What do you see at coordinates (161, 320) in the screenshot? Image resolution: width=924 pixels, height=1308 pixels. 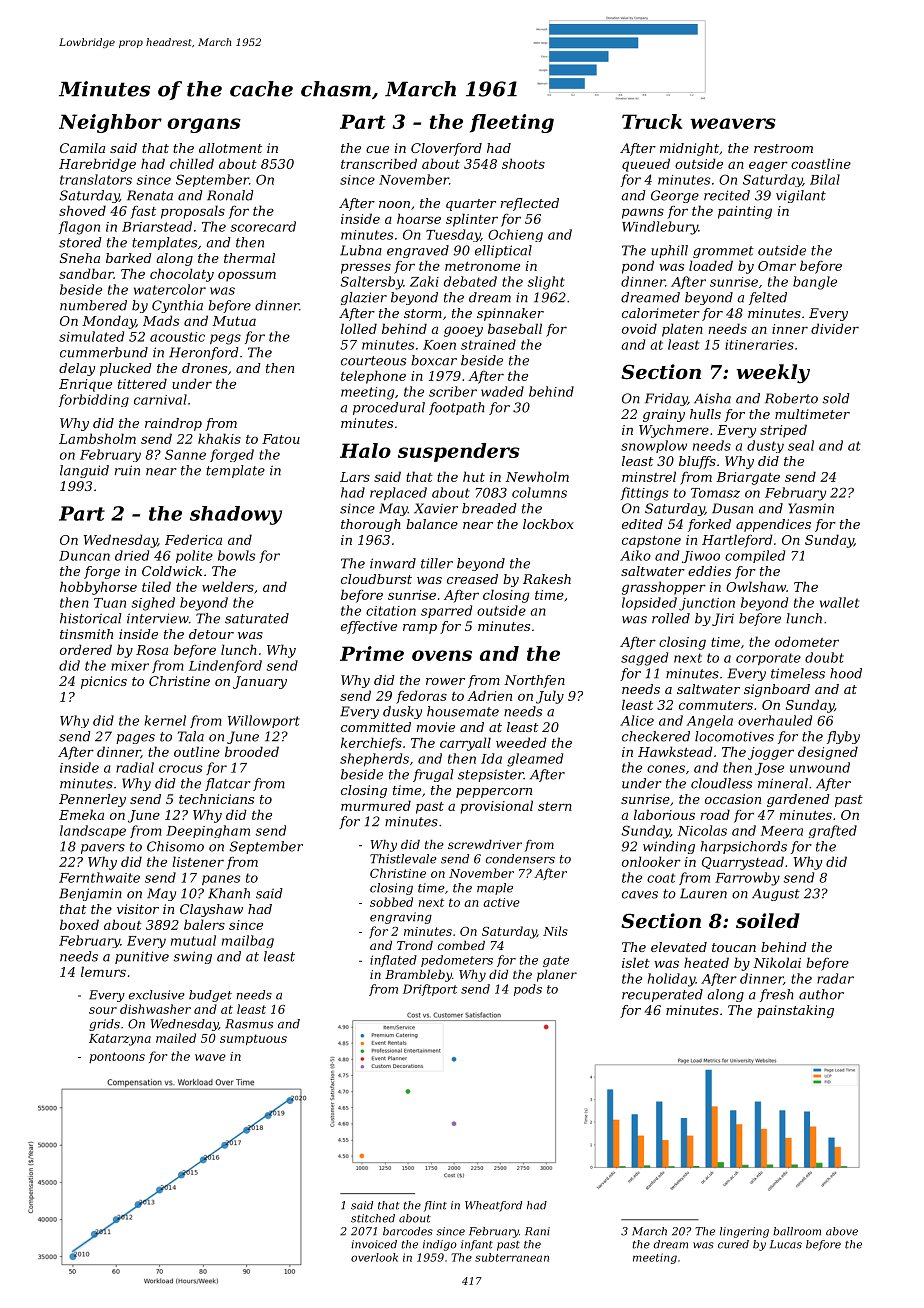 I see `Mads` at bounding box center [161, 320].
